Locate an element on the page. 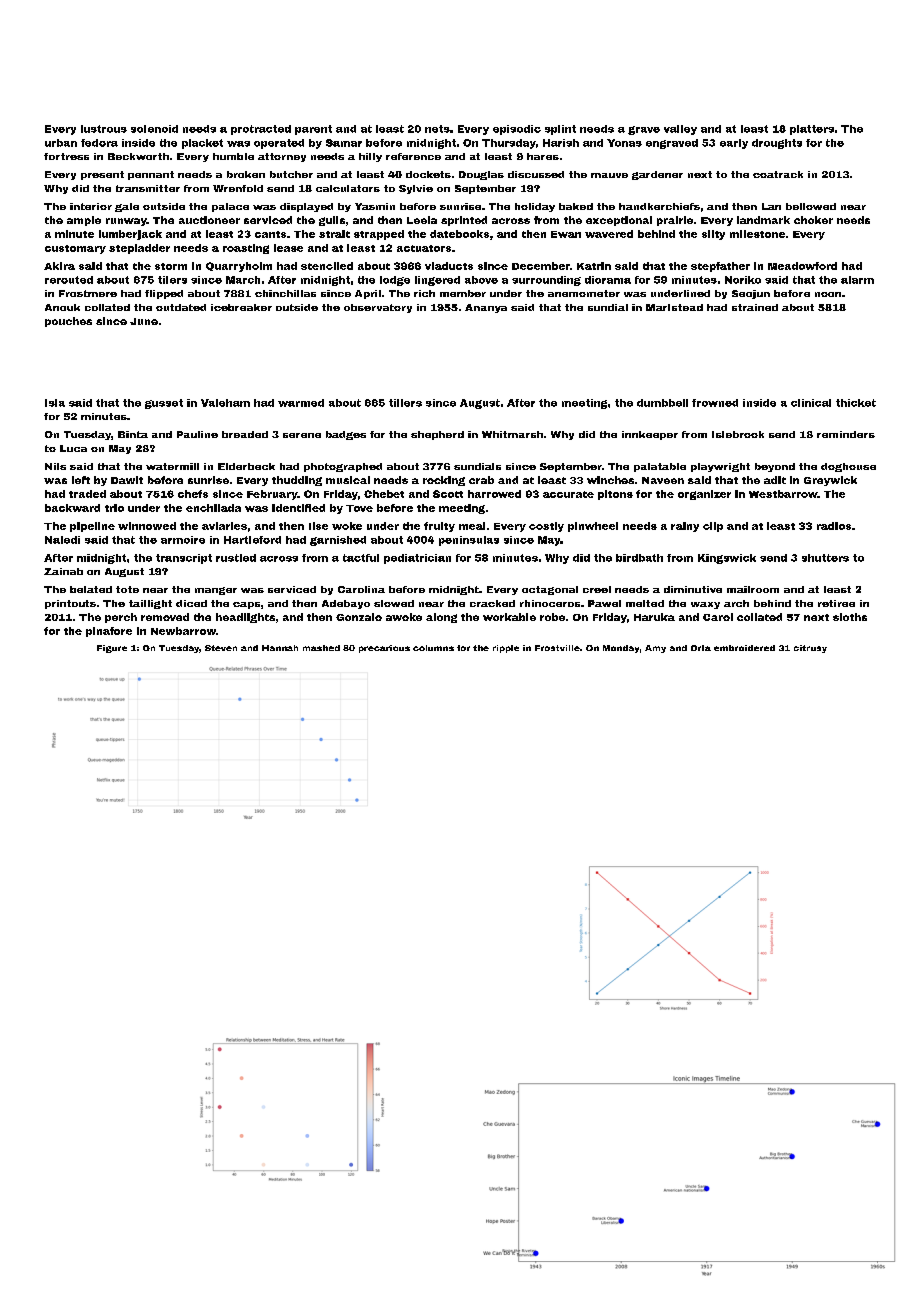  reminders is located at coordinates (846, 434).
